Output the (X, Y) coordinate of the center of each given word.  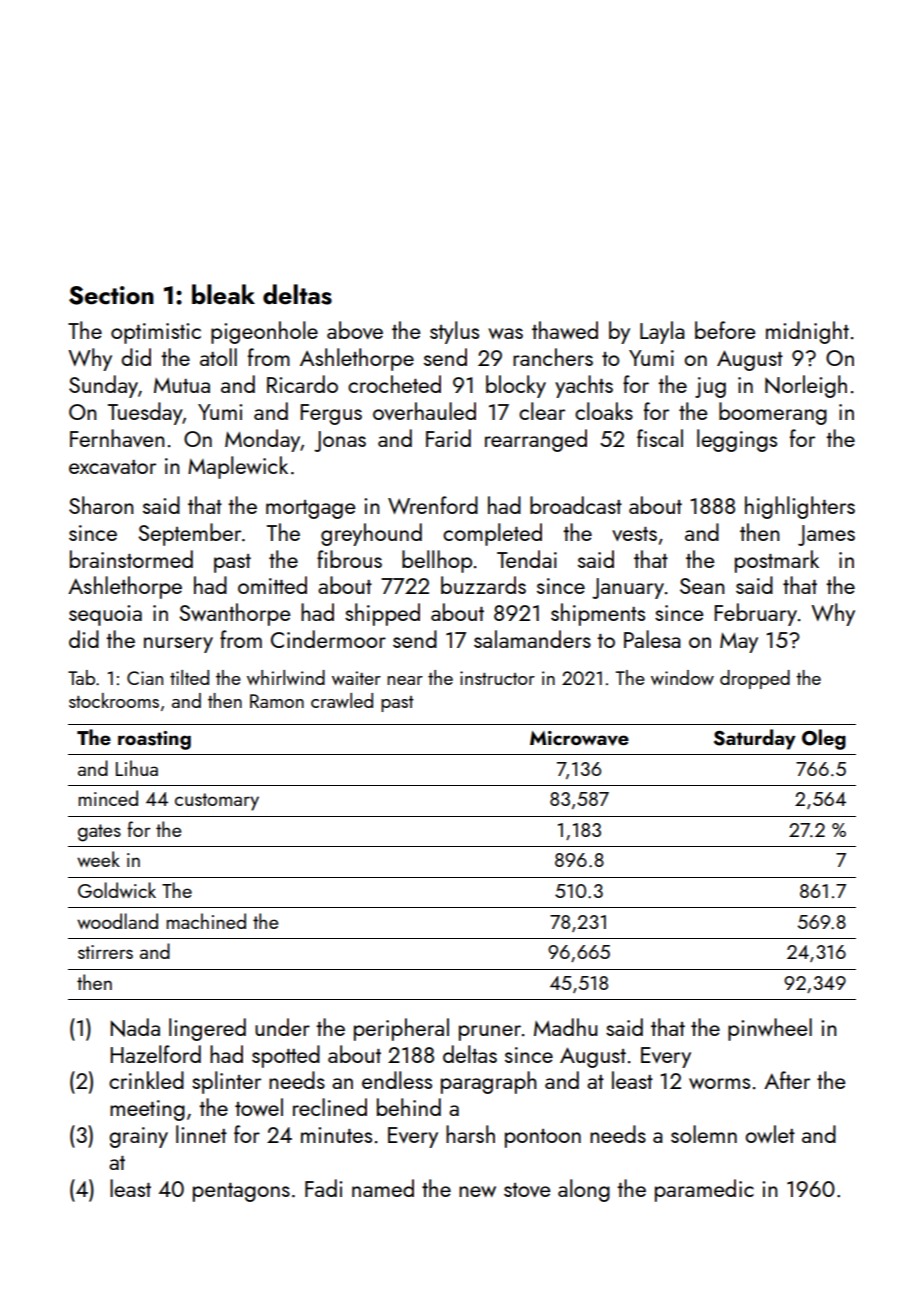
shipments (598, 614)
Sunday (103, 386)
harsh (470, 1134)
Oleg (824, 739)
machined (206, 921)
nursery (178, 645)
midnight (807, 332)
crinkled (146, 1080)
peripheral (401, 1029)
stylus (454, 332)
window (682, 677)
